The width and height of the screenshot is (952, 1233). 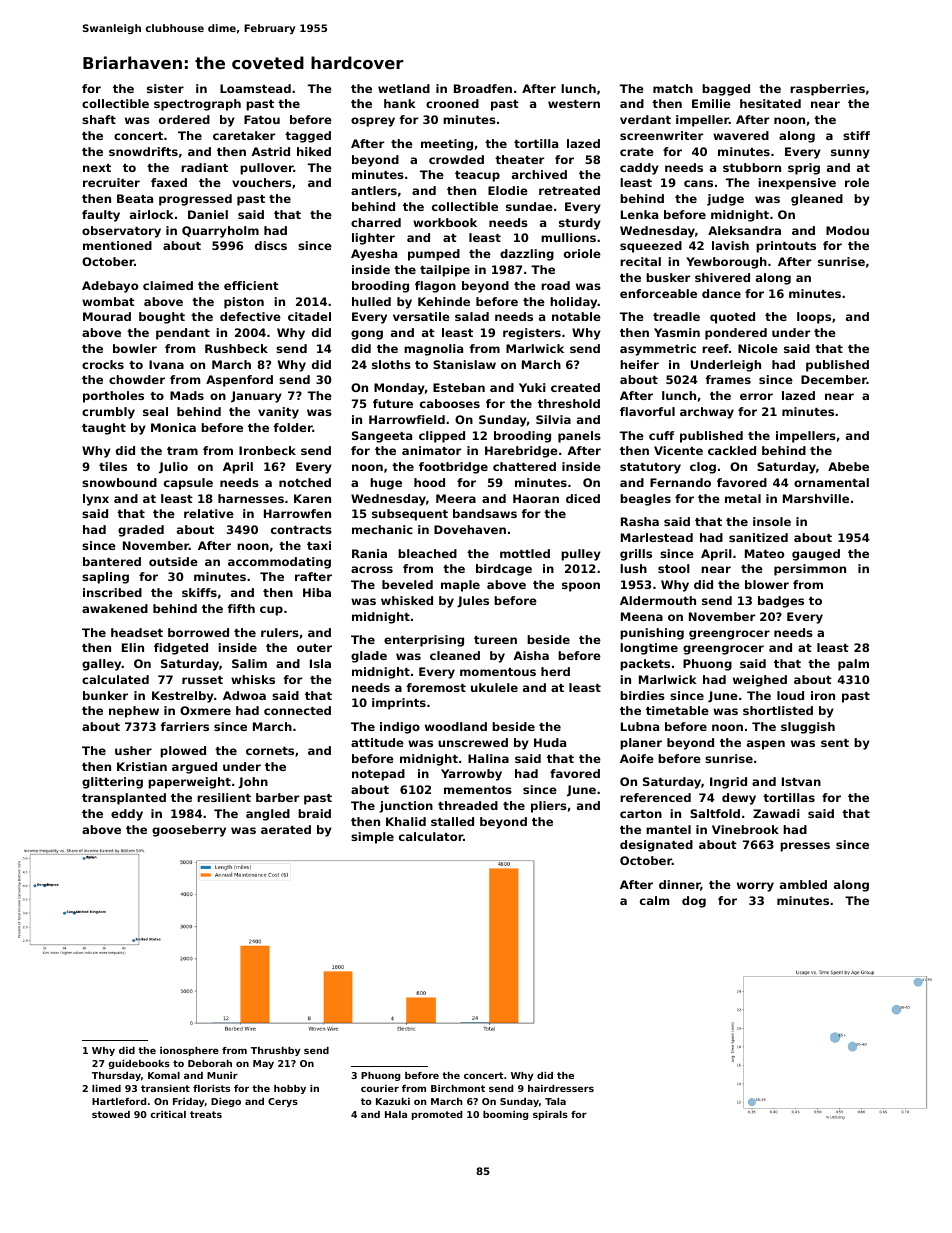 What do you see at coordinates (110, 287) in the screenshot?
I see `Adebayo` at bounding box center [110, 287].
